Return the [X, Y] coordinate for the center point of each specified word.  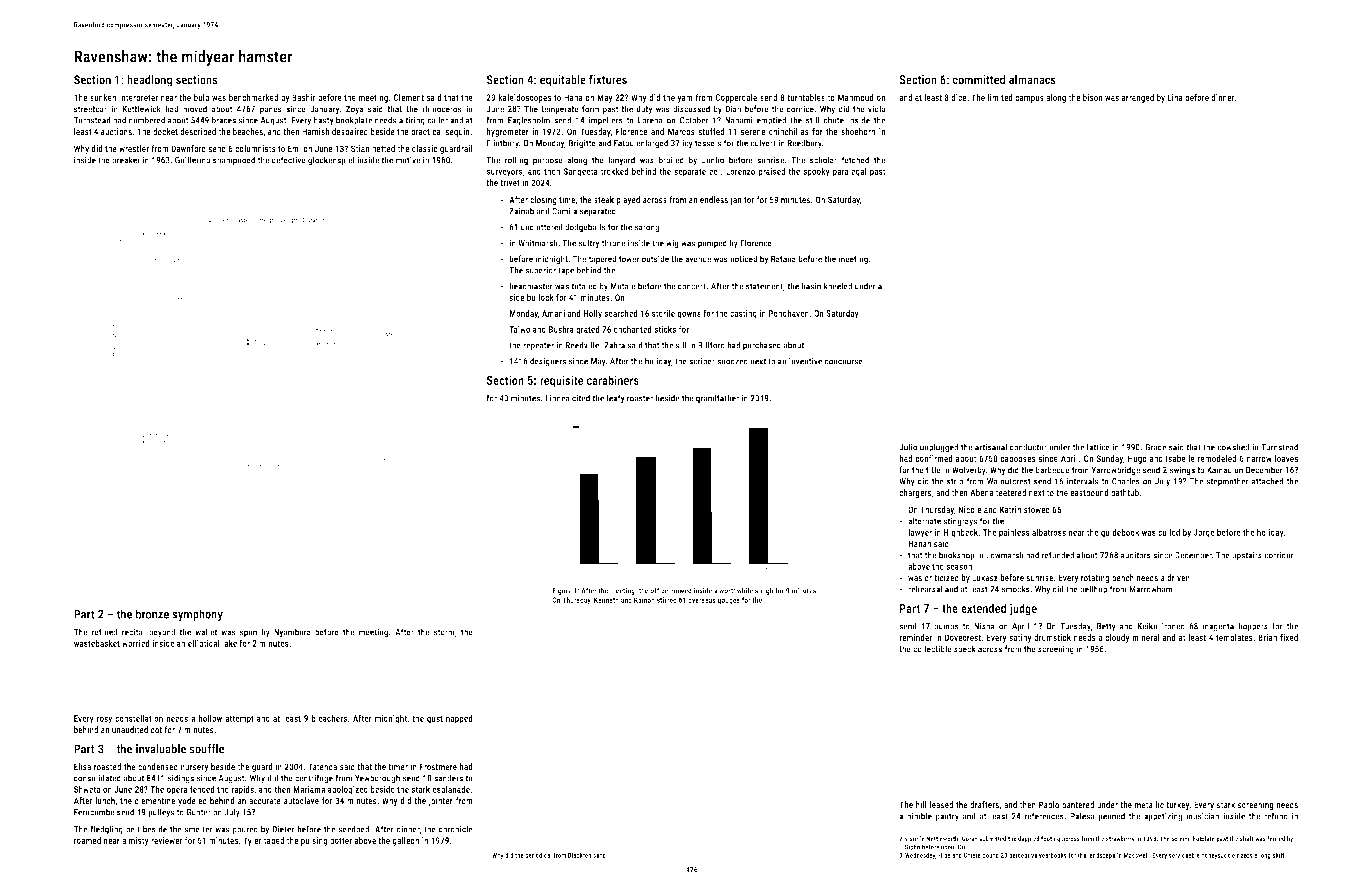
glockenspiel [331, 161]
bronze [152, 614]
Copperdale [736, 98]
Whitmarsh [538, 243]
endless [714, 199]
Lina [1175, 97]
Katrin [1010, 509]
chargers [915, 493]
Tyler [252, 841]
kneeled [838, 286]
